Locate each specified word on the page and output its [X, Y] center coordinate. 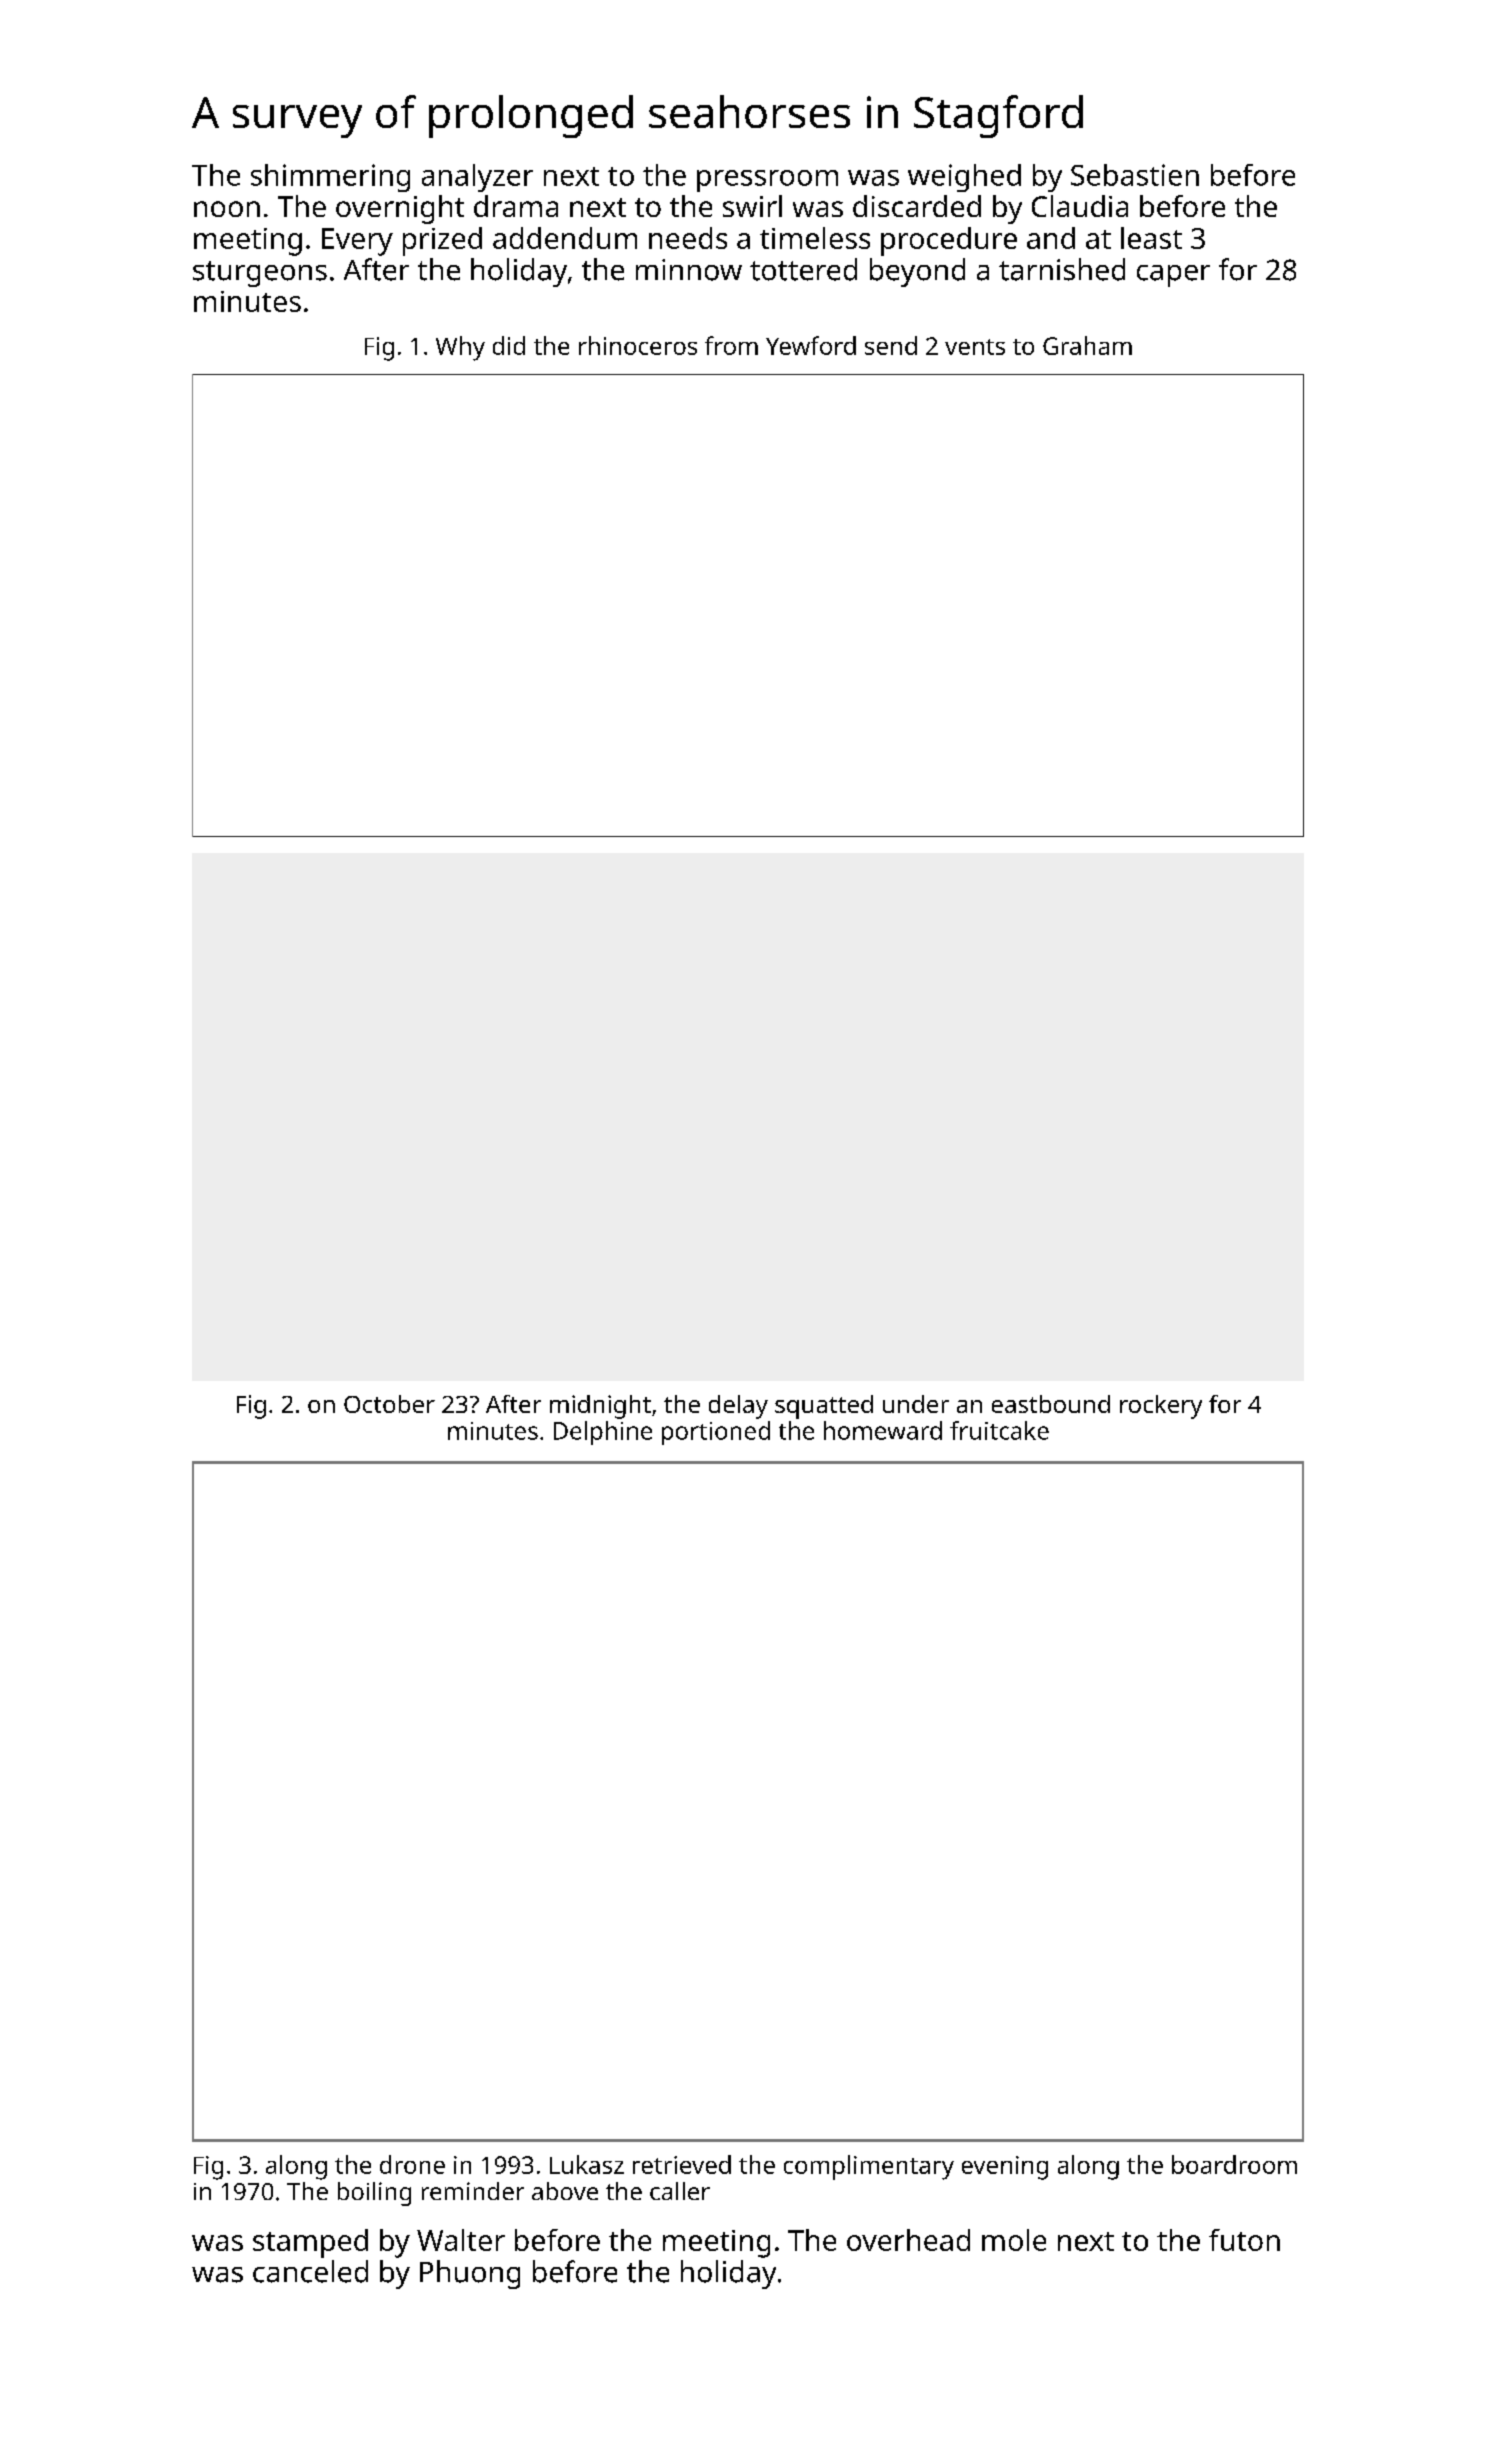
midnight [600, 1407]
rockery [1161, 1407]
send [891, 345]
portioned [716, 1433]
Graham [1087, 345]
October [389, 1404]
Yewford [811, 345]
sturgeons [260, 274]
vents [975, 347]
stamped [310, 2243]
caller [680, 2191]
